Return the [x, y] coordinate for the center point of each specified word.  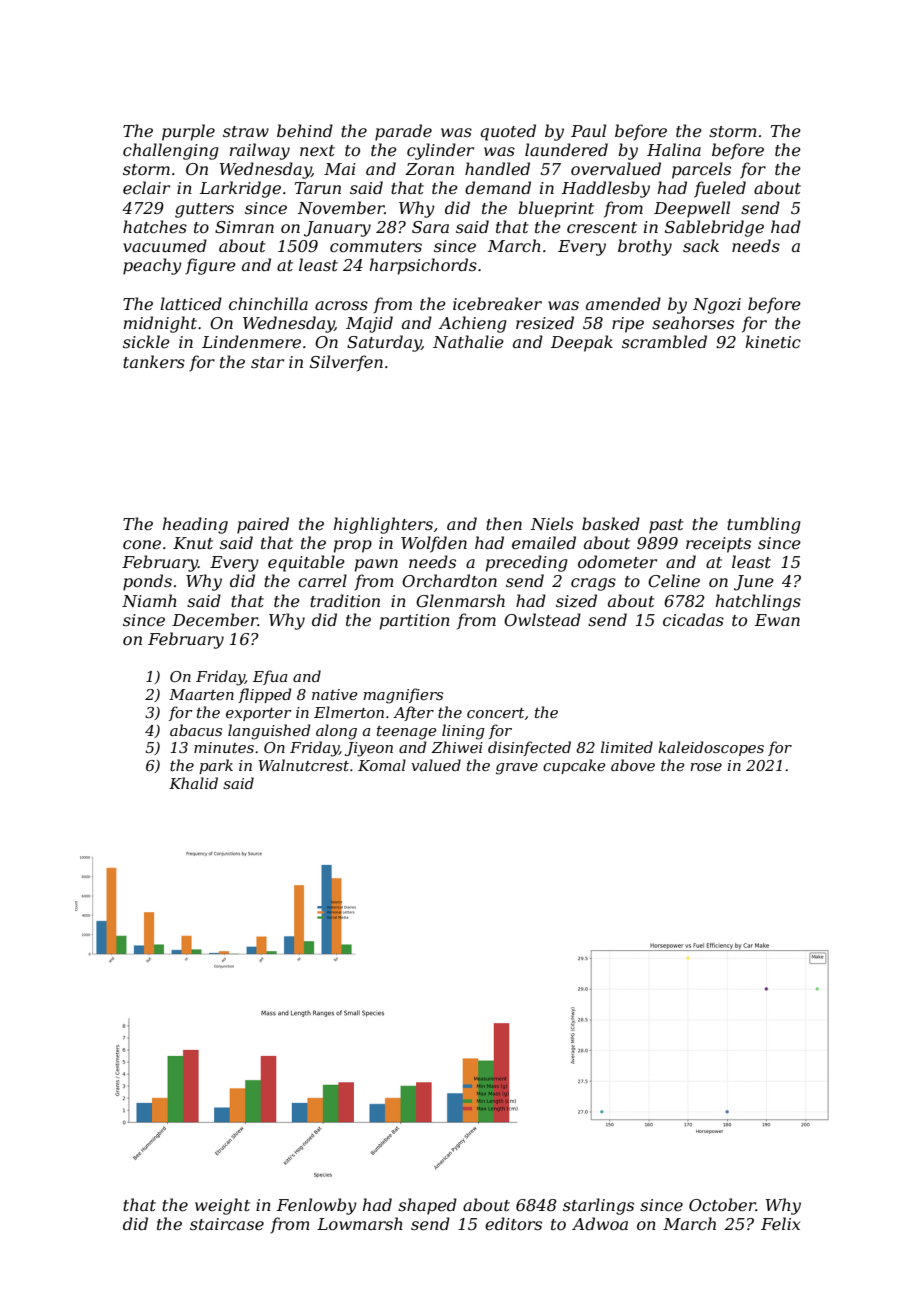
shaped [427, 1206]
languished [269, 732]
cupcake [574, 766]
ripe [628, 325]
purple [188, 132]
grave [517, 769]
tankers [154, 361]
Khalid [193, 783]
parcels [701, 170]
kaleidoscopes [711, 748]
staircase [227, 1224]
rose [706, 767]
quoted [508, 132]
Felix [780, 1223]
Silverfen [346, 363]
